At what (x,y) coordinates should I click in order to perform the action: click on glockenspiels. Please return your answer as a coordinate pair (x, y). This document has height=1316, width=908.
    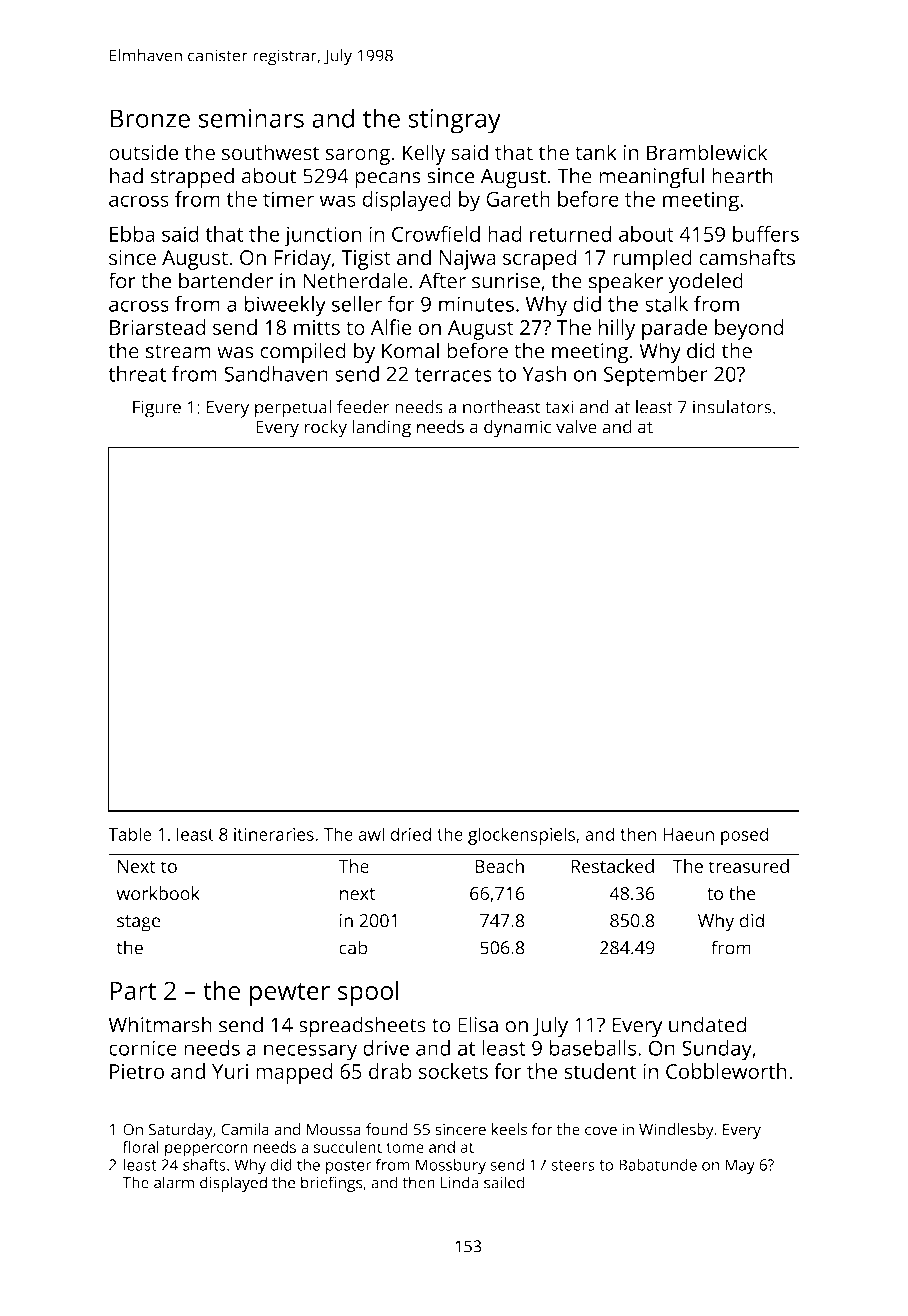
    Looking at the image, I should click on (521, 836).
